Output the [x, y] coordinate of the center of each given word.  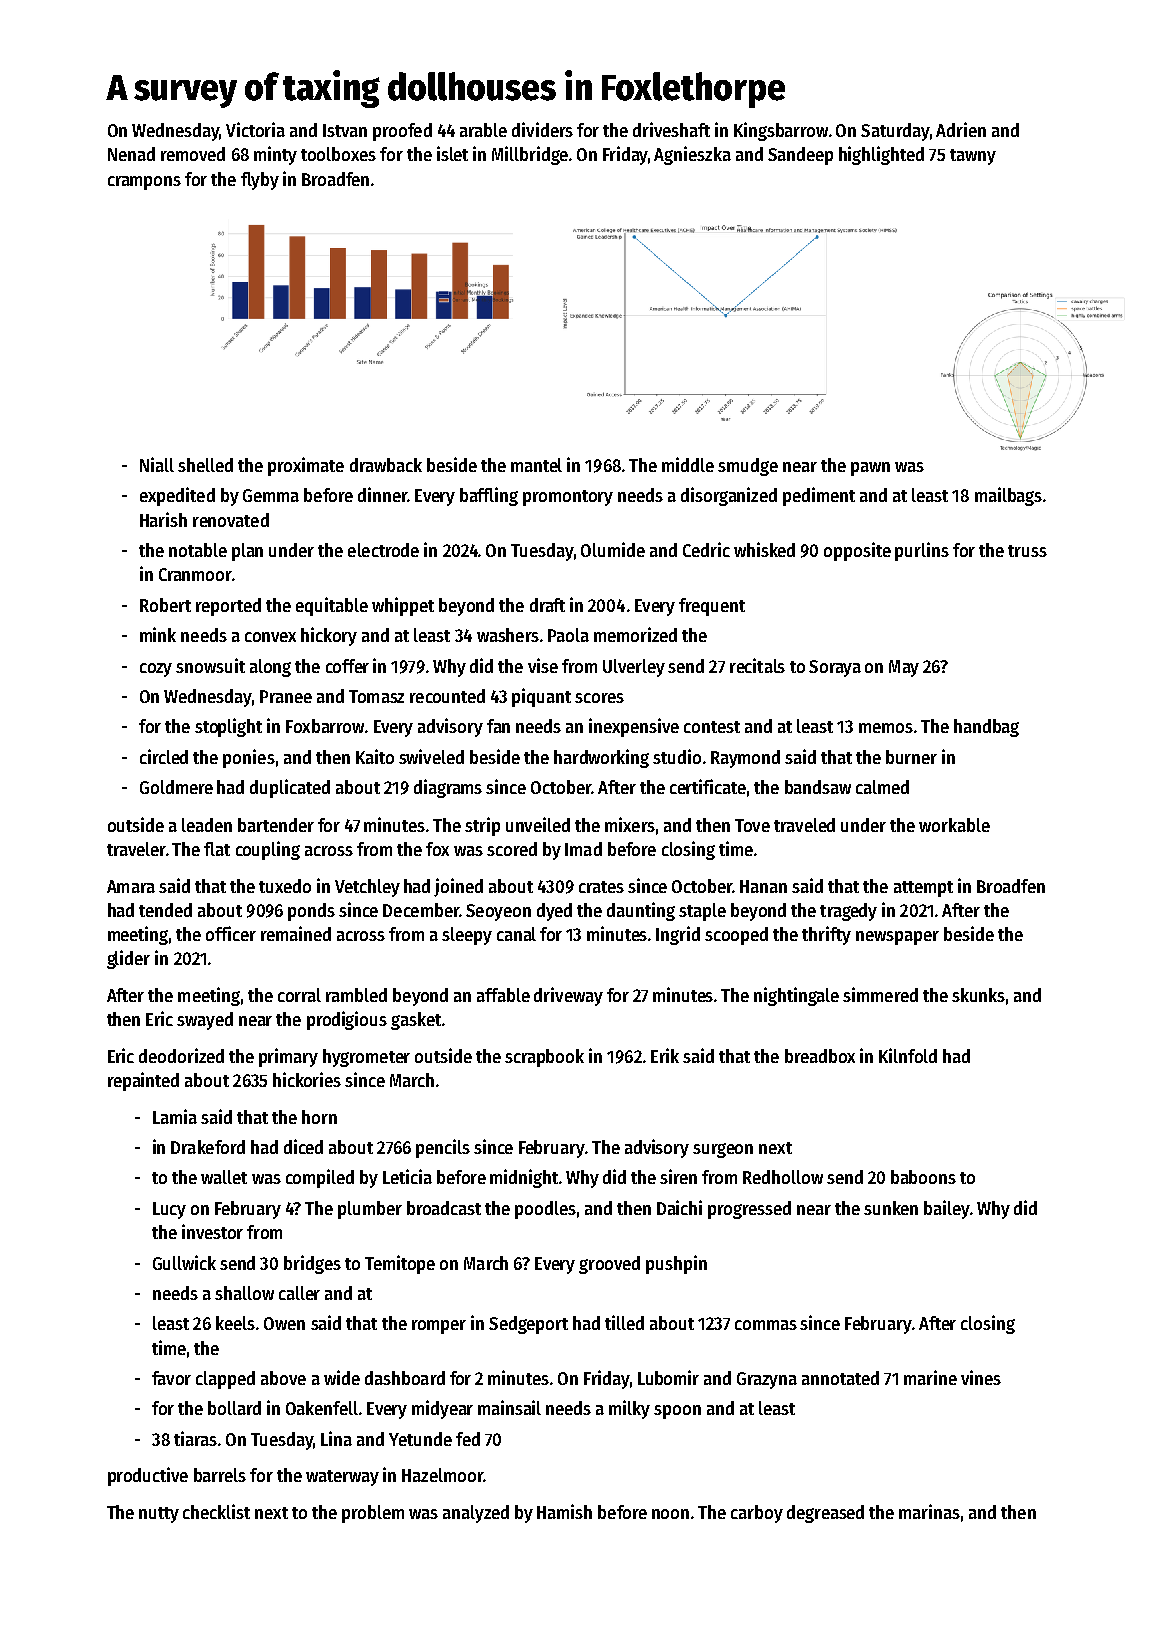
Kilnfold [908, 1055]
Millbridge [530, 155]
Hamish [564, 1511]
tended [165, 910]
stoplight [228, 727]
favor [171, 1378]
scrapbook [544, 1058]
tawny [973, 157]
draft [547, 605]
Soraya [835, 668]
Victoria [255, 129]
